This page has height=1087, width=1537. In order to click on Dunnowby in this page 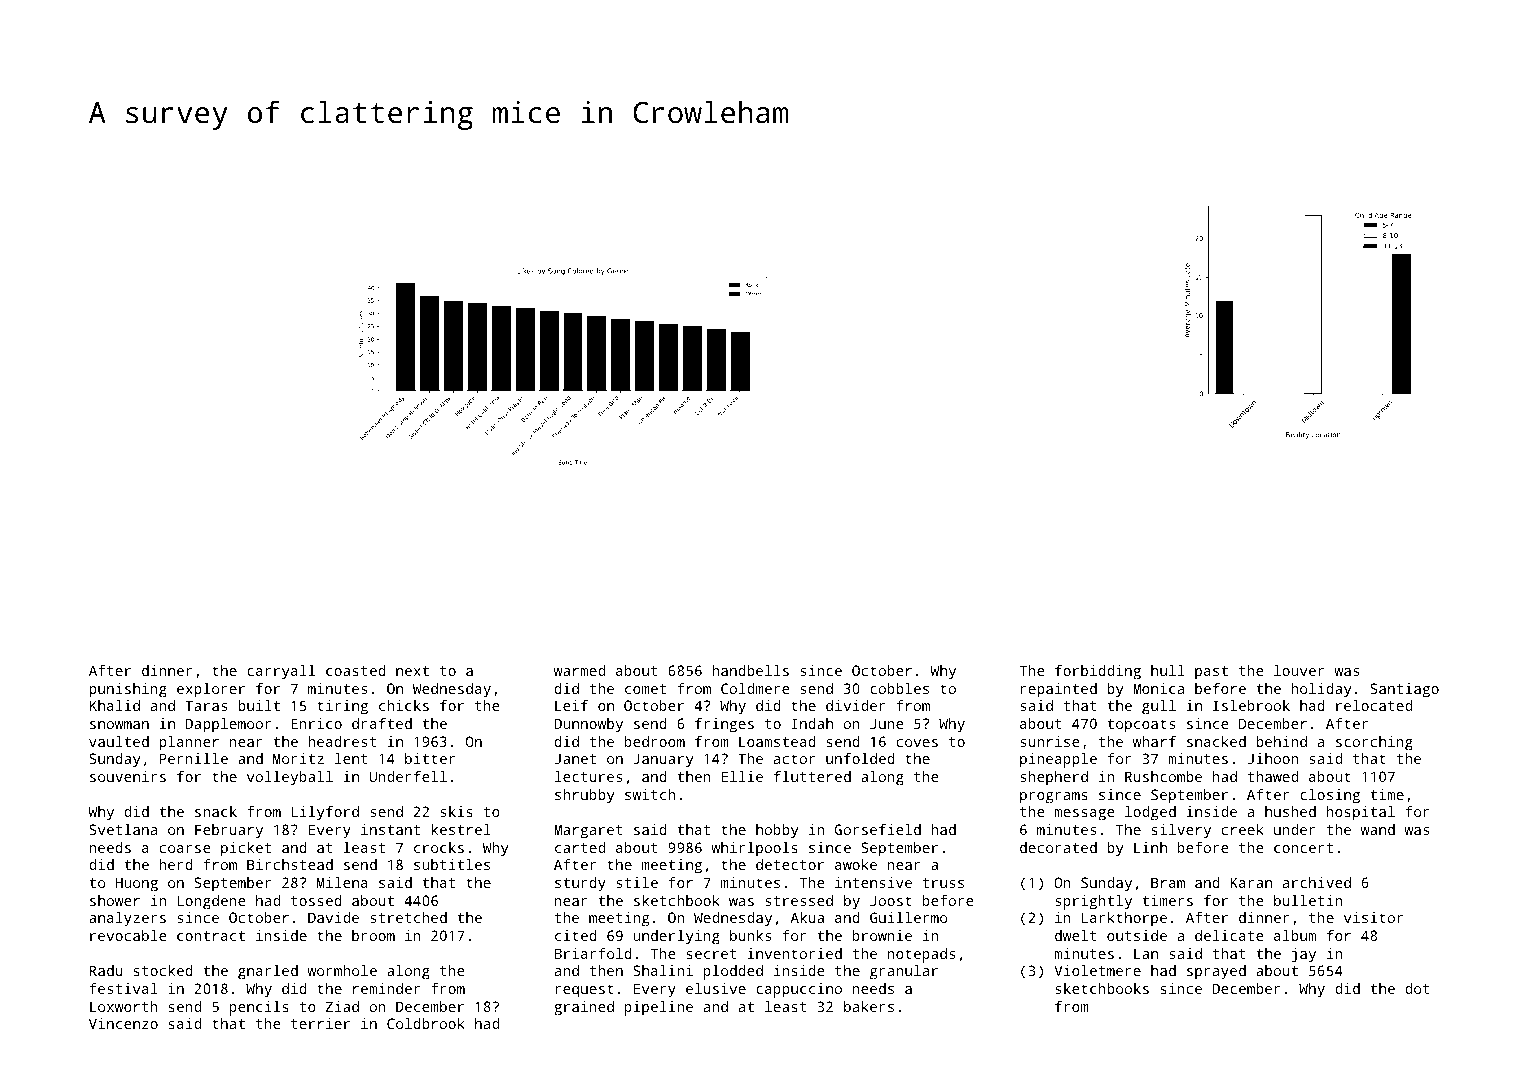, I will do `click(588, 725)`.
